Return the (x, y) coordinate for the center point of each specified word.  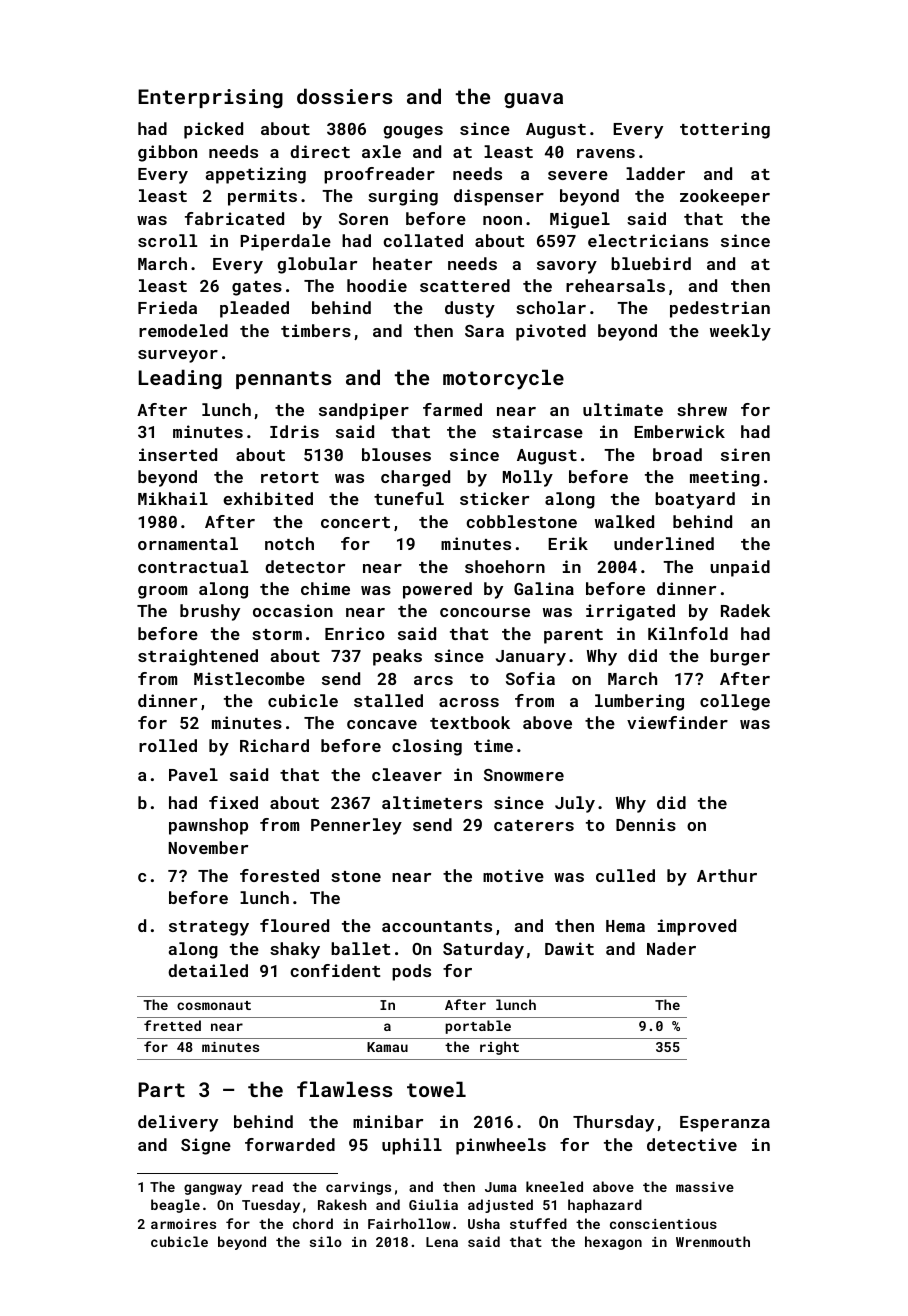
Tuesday (271, 1206)
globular (317, 265)
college (735, 702)
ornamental (188, 543)
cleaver (407, 774)
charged (415, 478)
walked (624, 521)
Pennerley (356, 826)
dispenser (499, 197)
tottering (725, 130)
